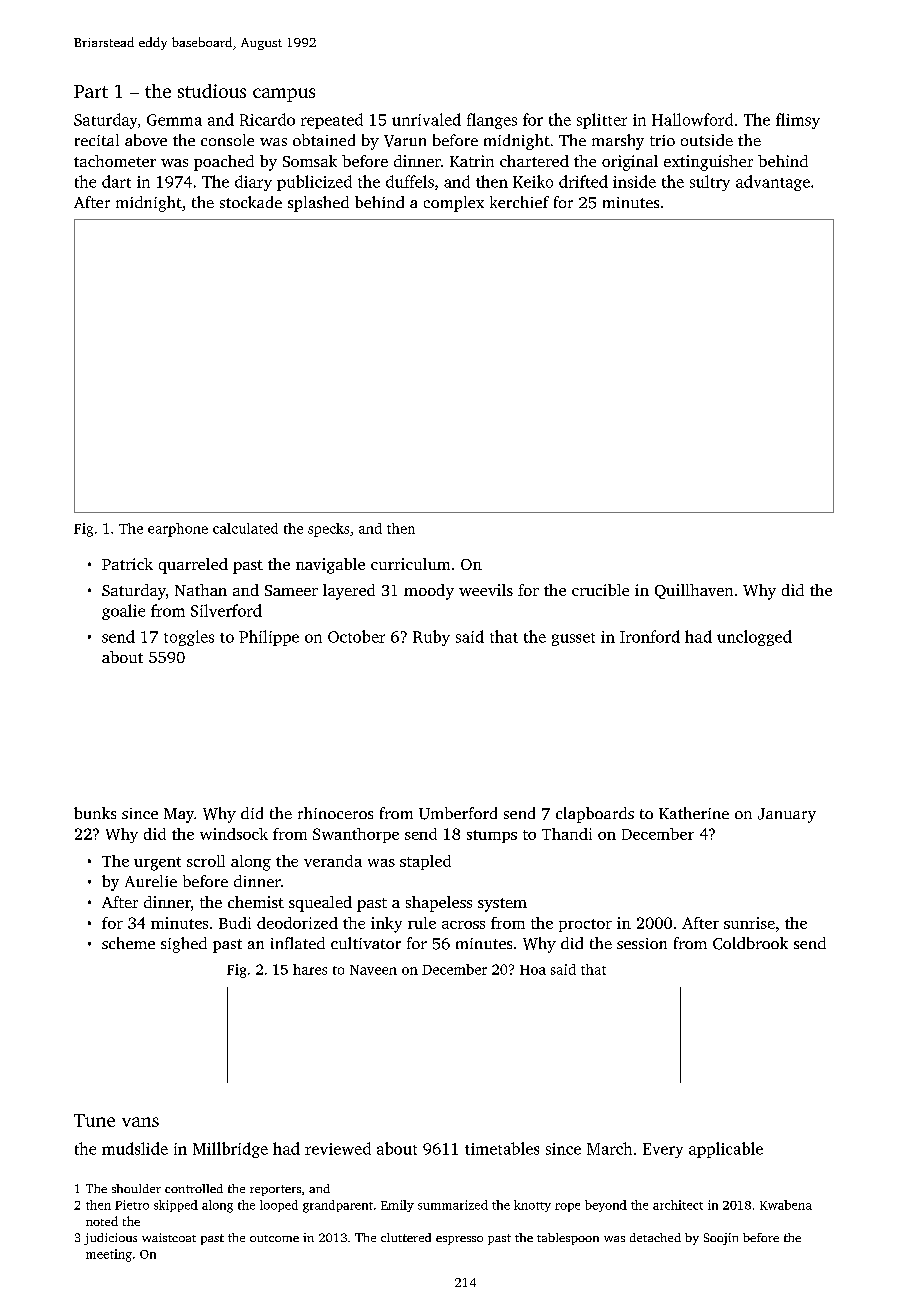 The width and height of the page is (908, 1316). What do you see at coordinates (269, 638) in the page?
I see `Philippe` at bounding box center [269, 638].
